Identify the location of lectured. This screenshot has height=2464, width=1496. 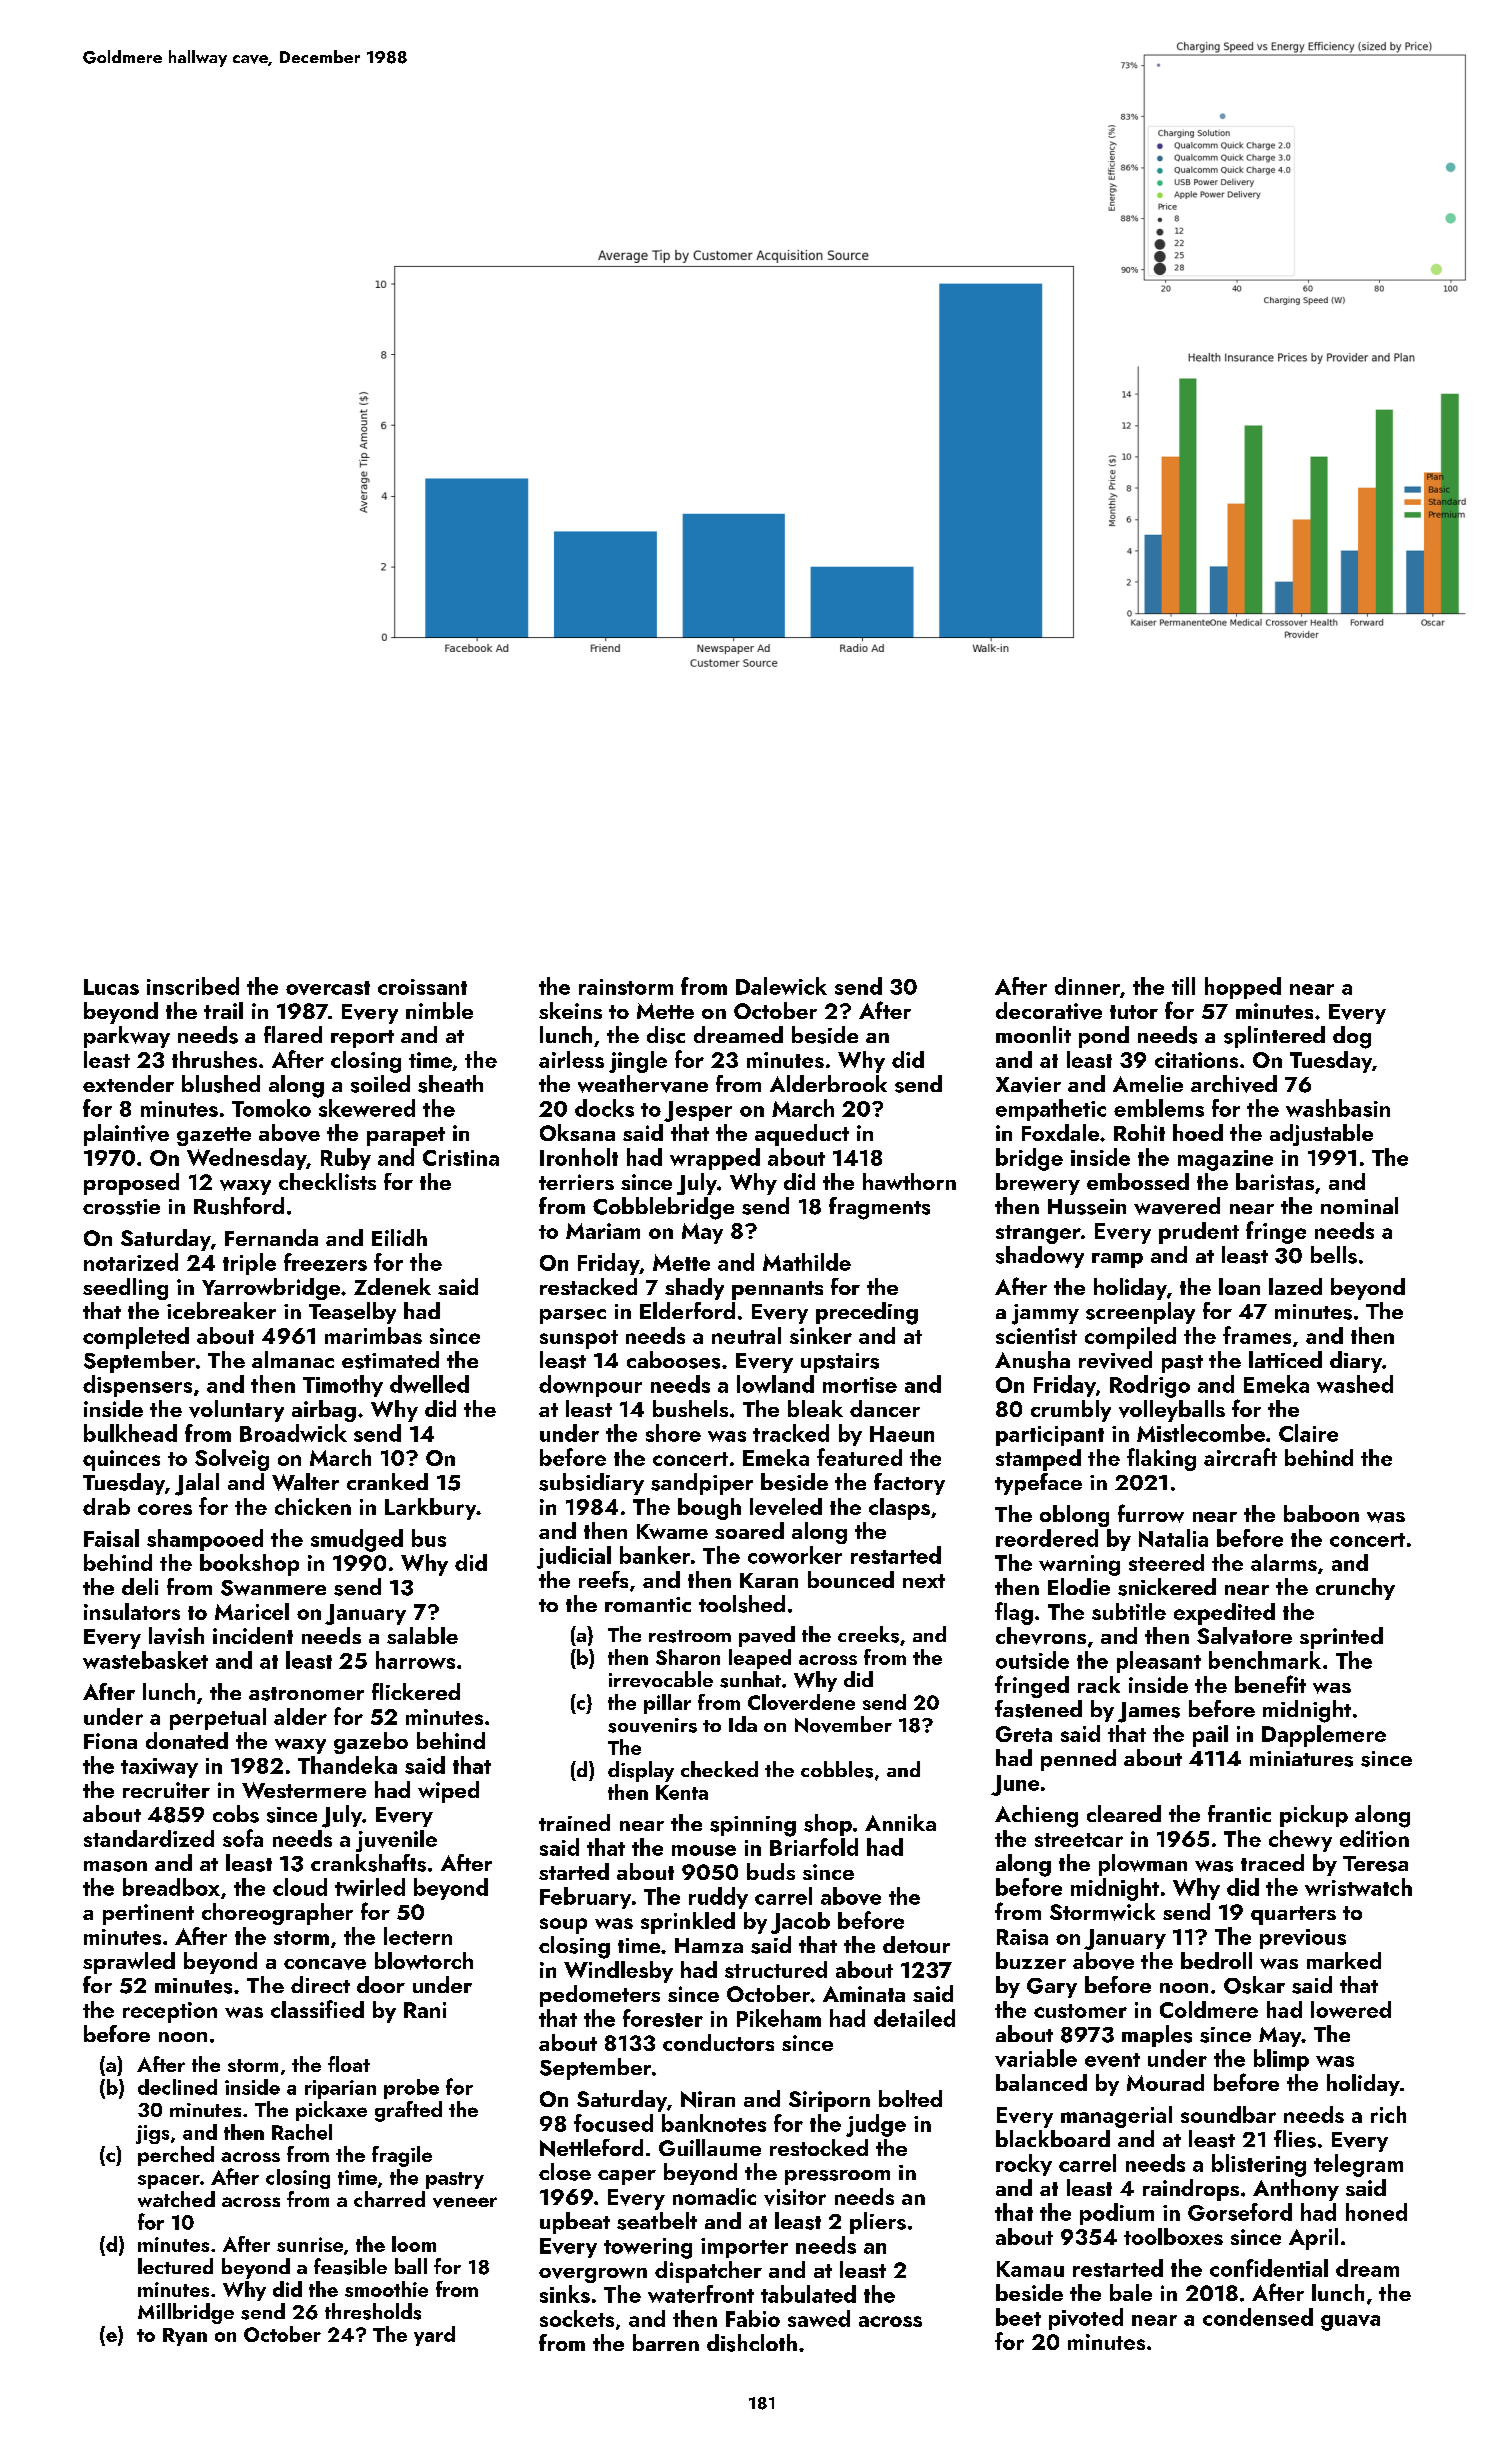
(175, 2266).
